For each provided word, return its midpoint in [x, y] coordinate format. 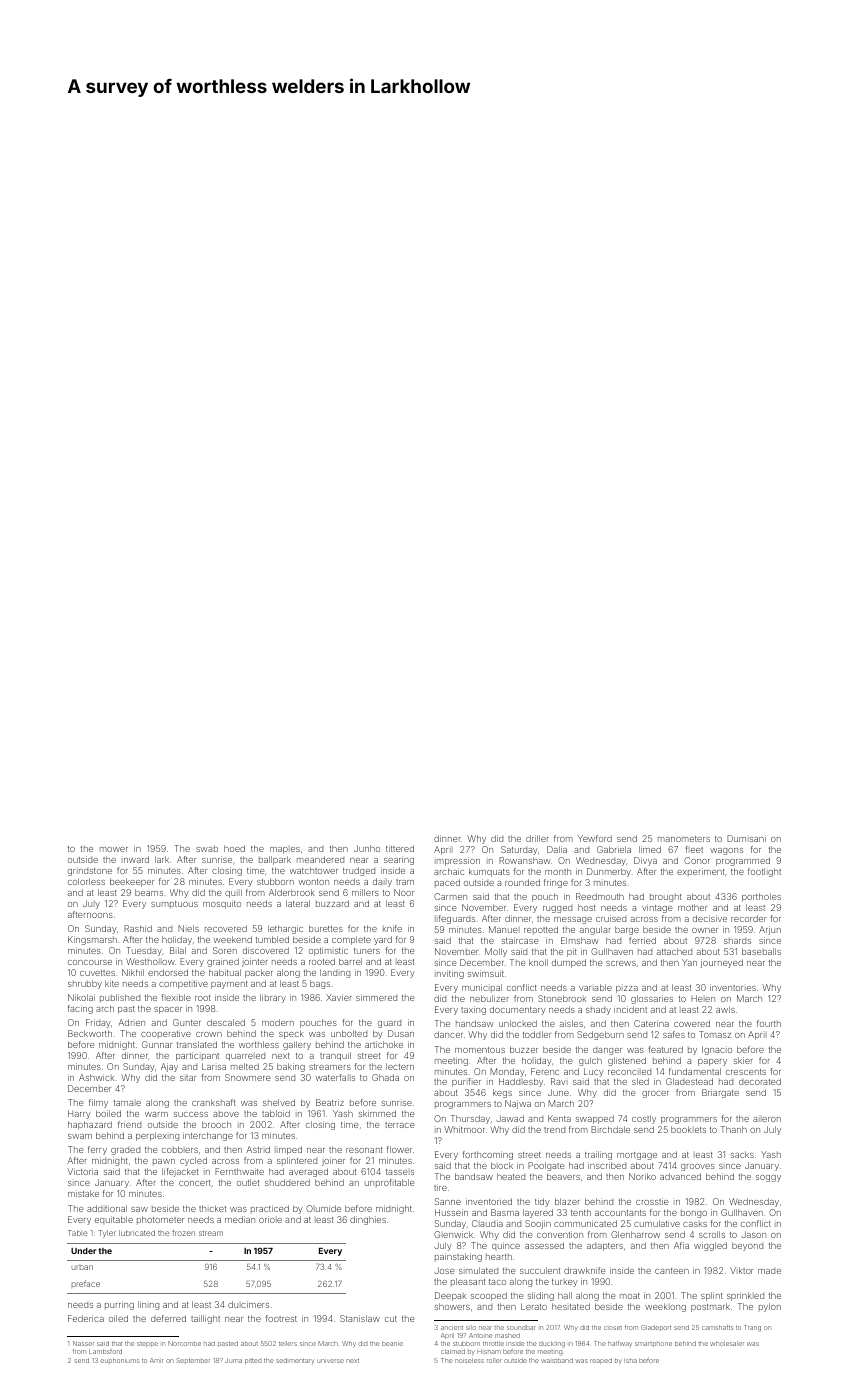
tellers [288, 1343]
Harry [79, 1114]
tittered [400, 848]
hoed [234, 848]
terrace [399, 1125]
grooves [698, 1167]
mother [692, 907]
